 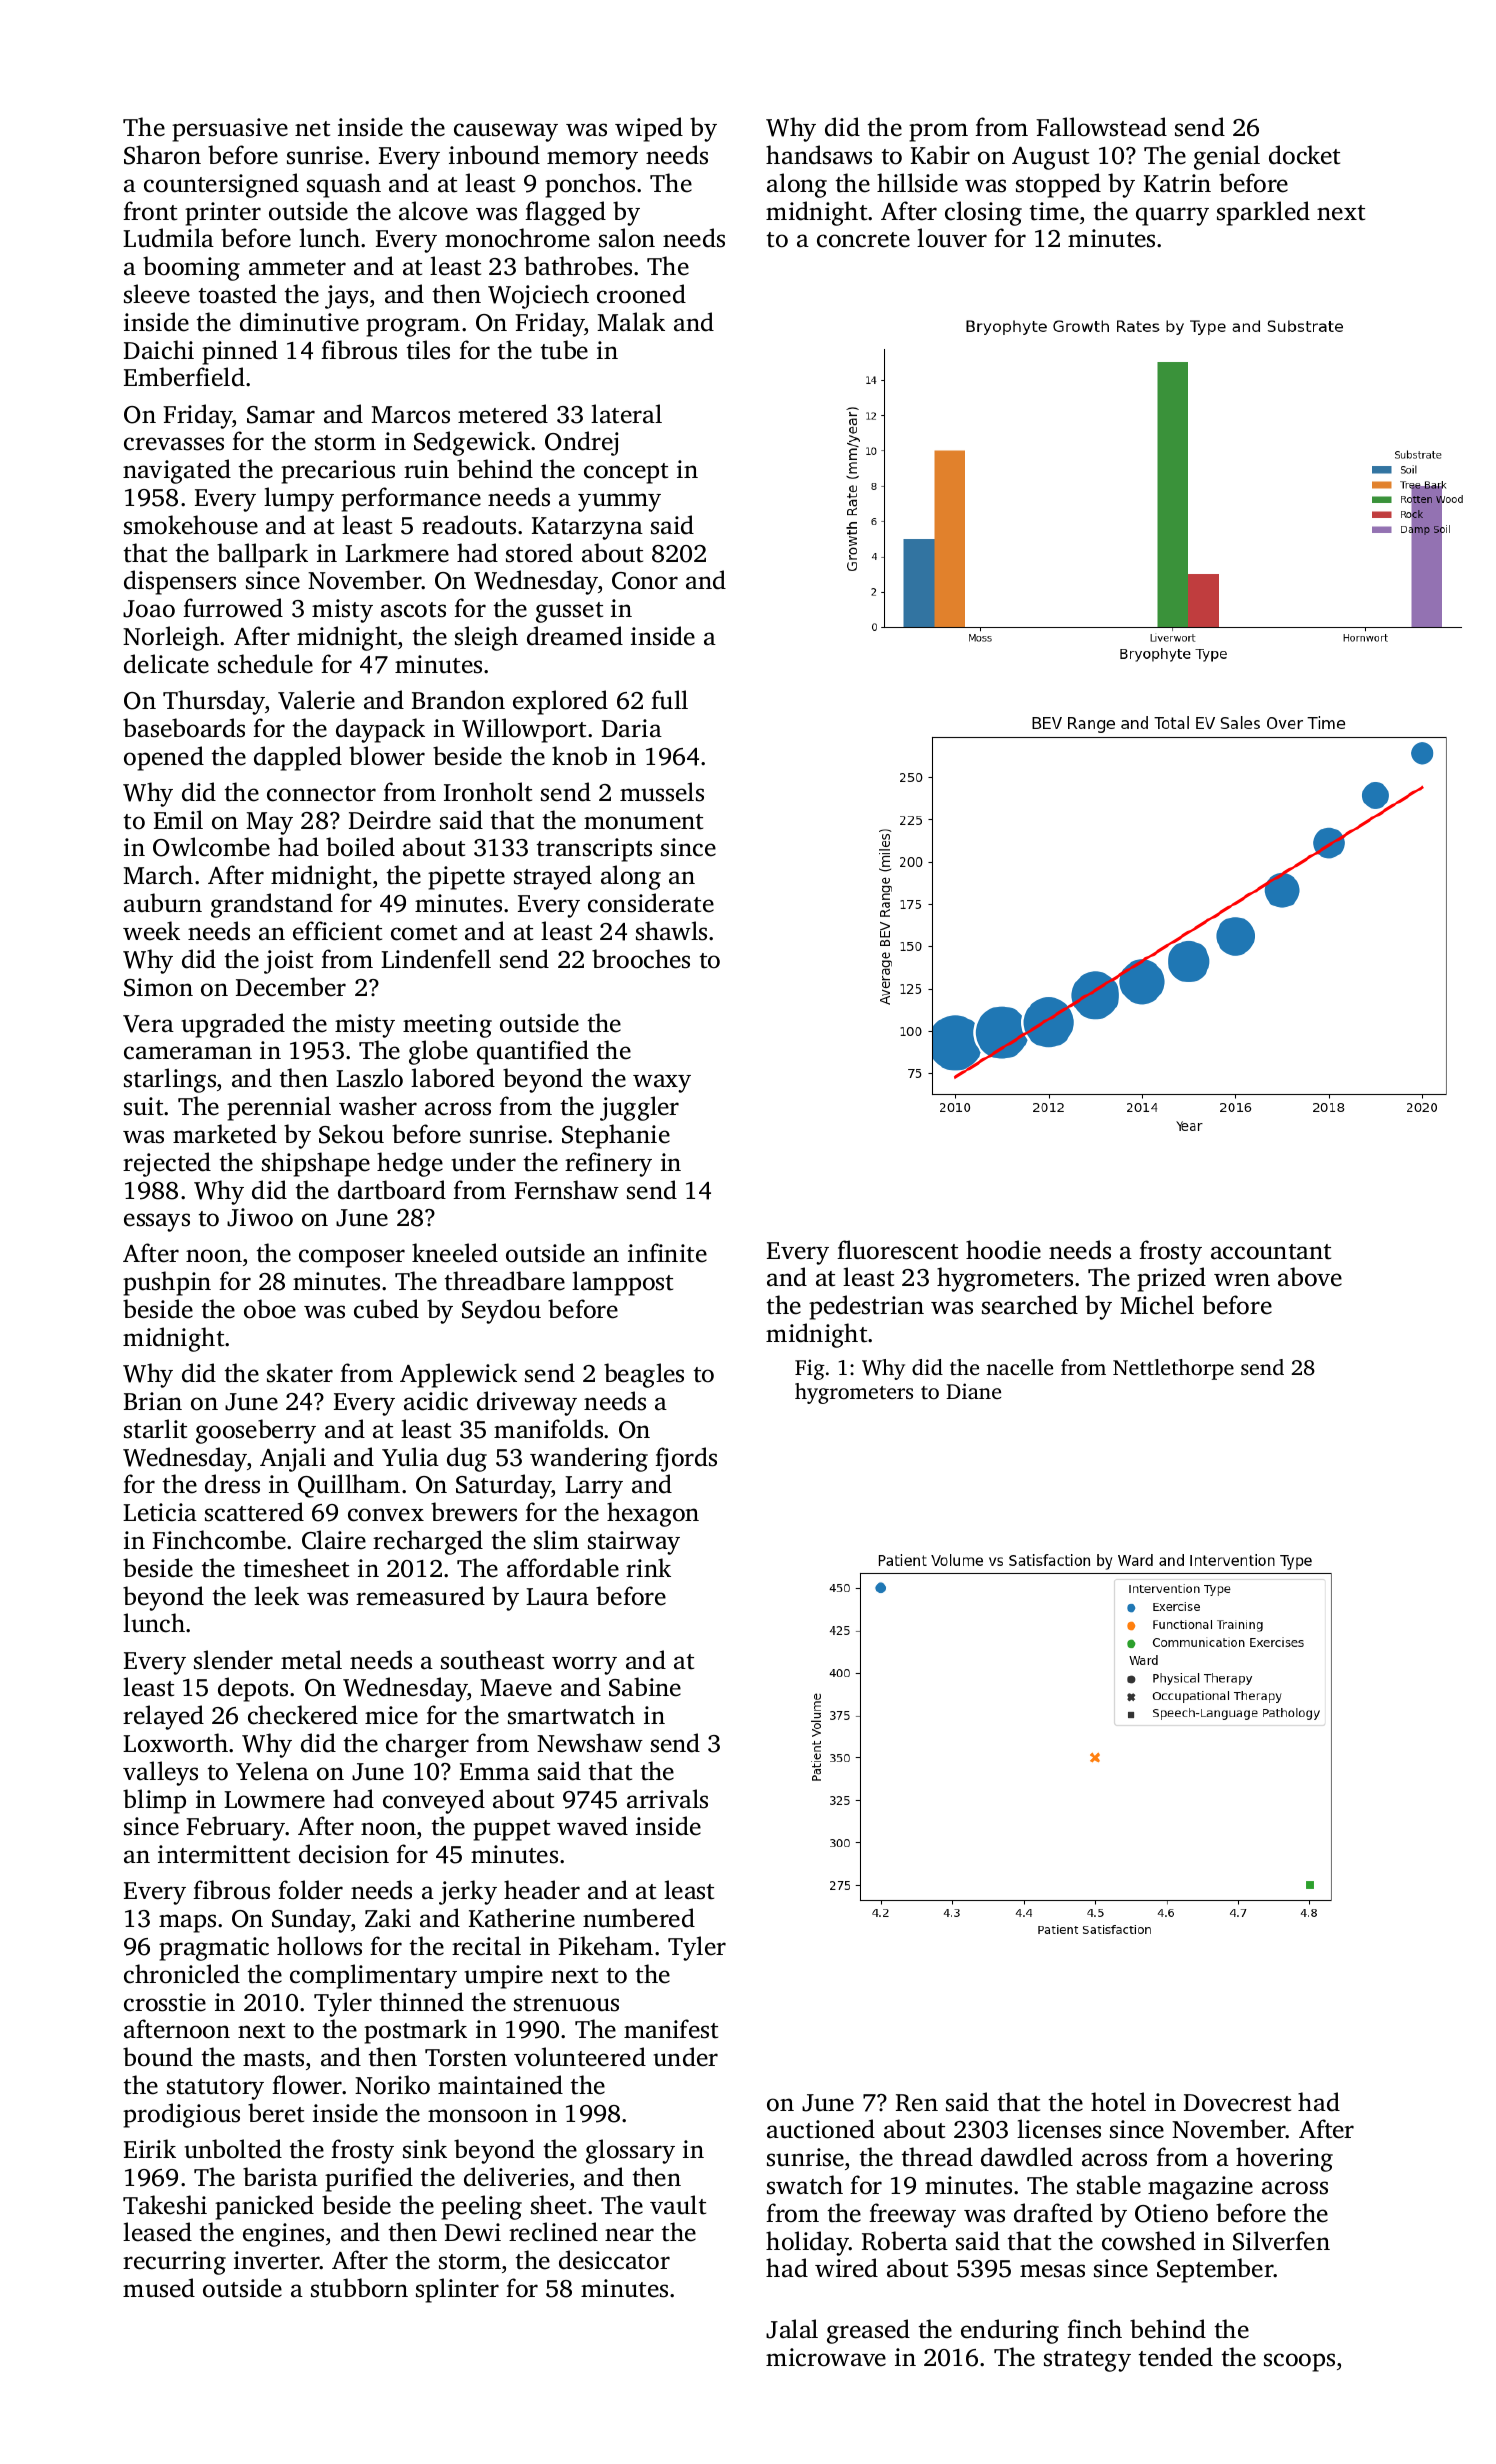 What do you see at coordinates (1299, 2362) in the screenshot?
I see `scoops` at bounding box center [1299, 2362].
